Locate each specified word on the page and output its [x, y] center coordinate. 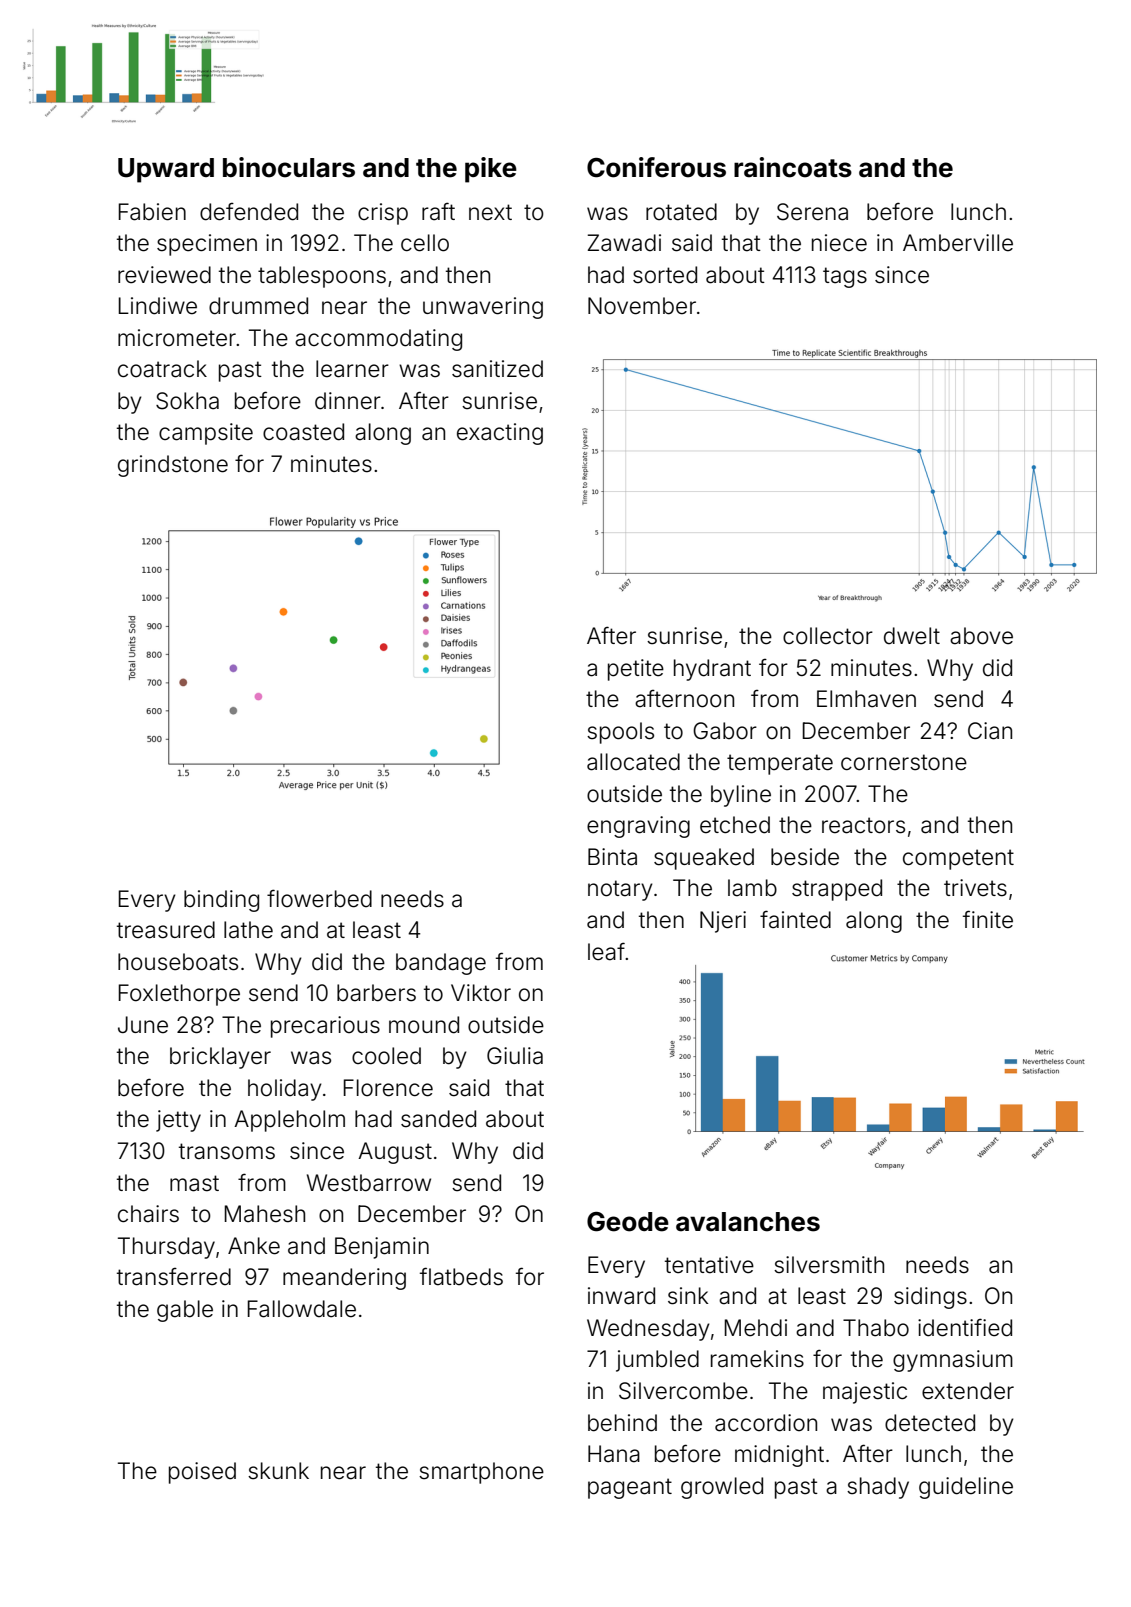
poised [202, 1473]
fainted [795, 919]
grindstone [173, 466]
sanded [438, 1119]
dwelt [912, 636]
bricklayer [220, 1058]
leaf [606, 951]
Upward [166, 170]
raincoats [793, 167]
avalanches [748, 1222]
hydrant [712, 670]
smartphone [481, 1473]
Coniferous [656, 167]
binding [221, 901]
